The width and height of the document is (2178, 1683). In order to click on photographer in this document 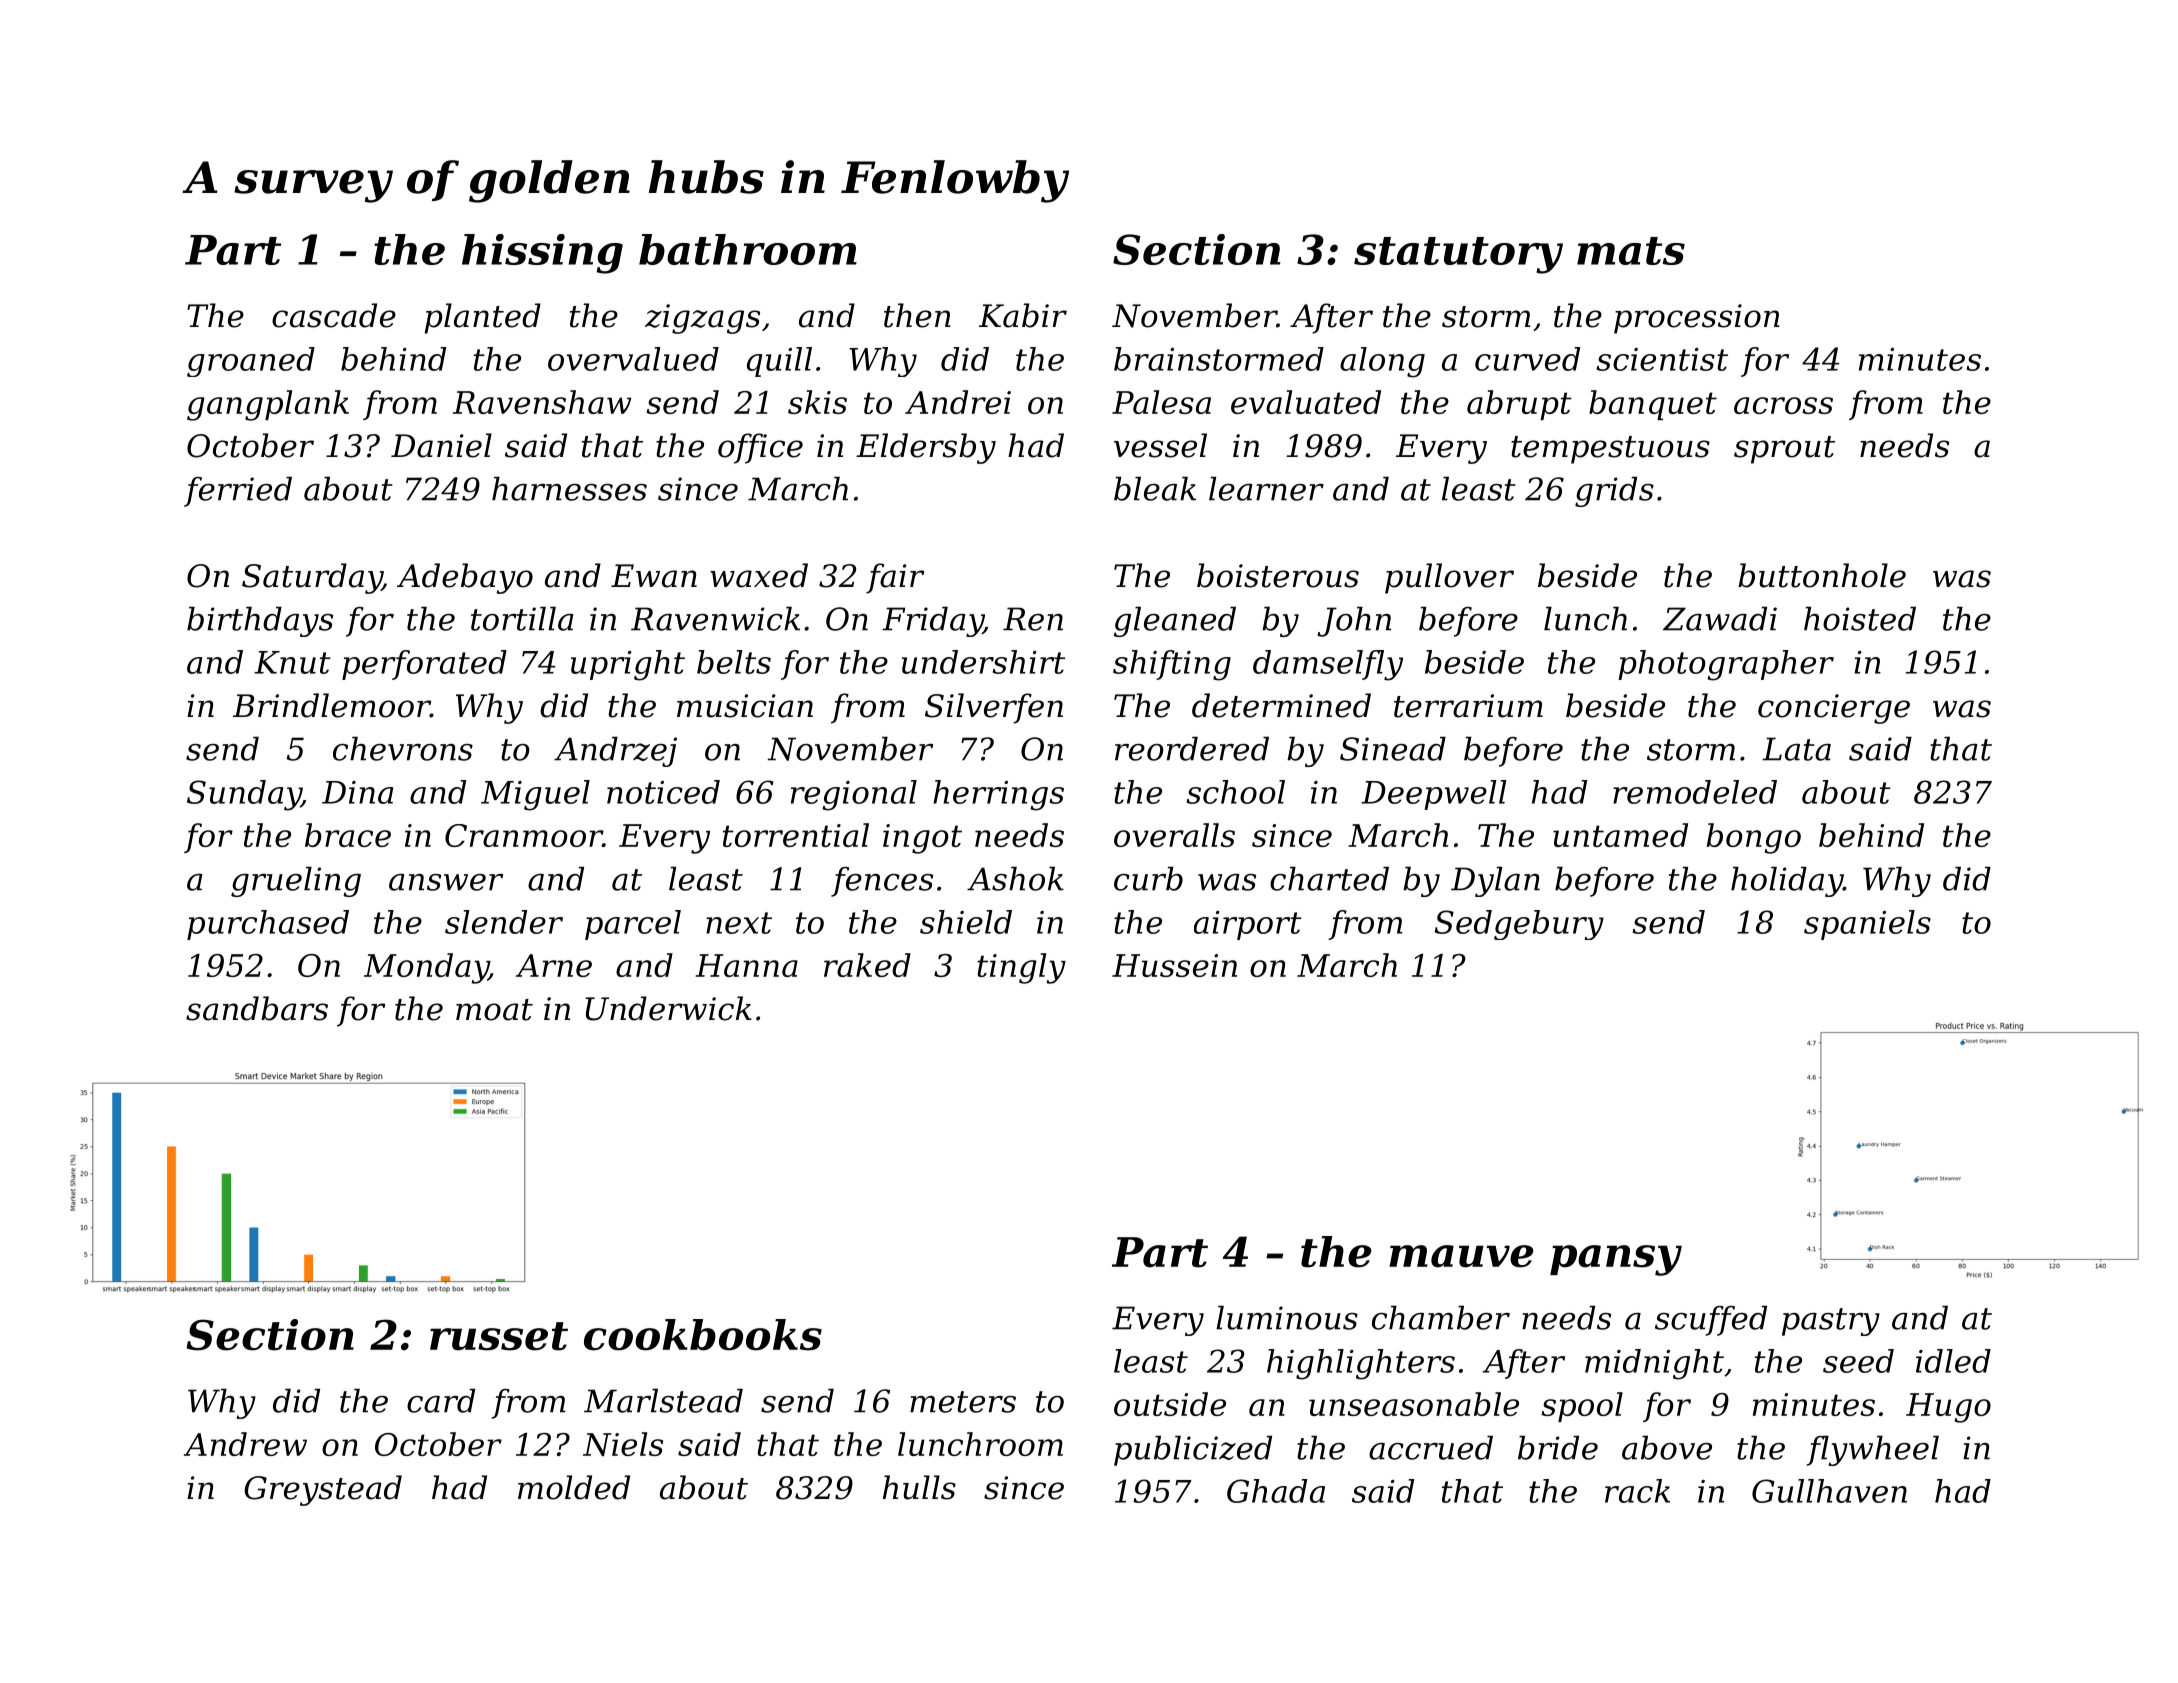, I will do `click(1726, 665)`.
